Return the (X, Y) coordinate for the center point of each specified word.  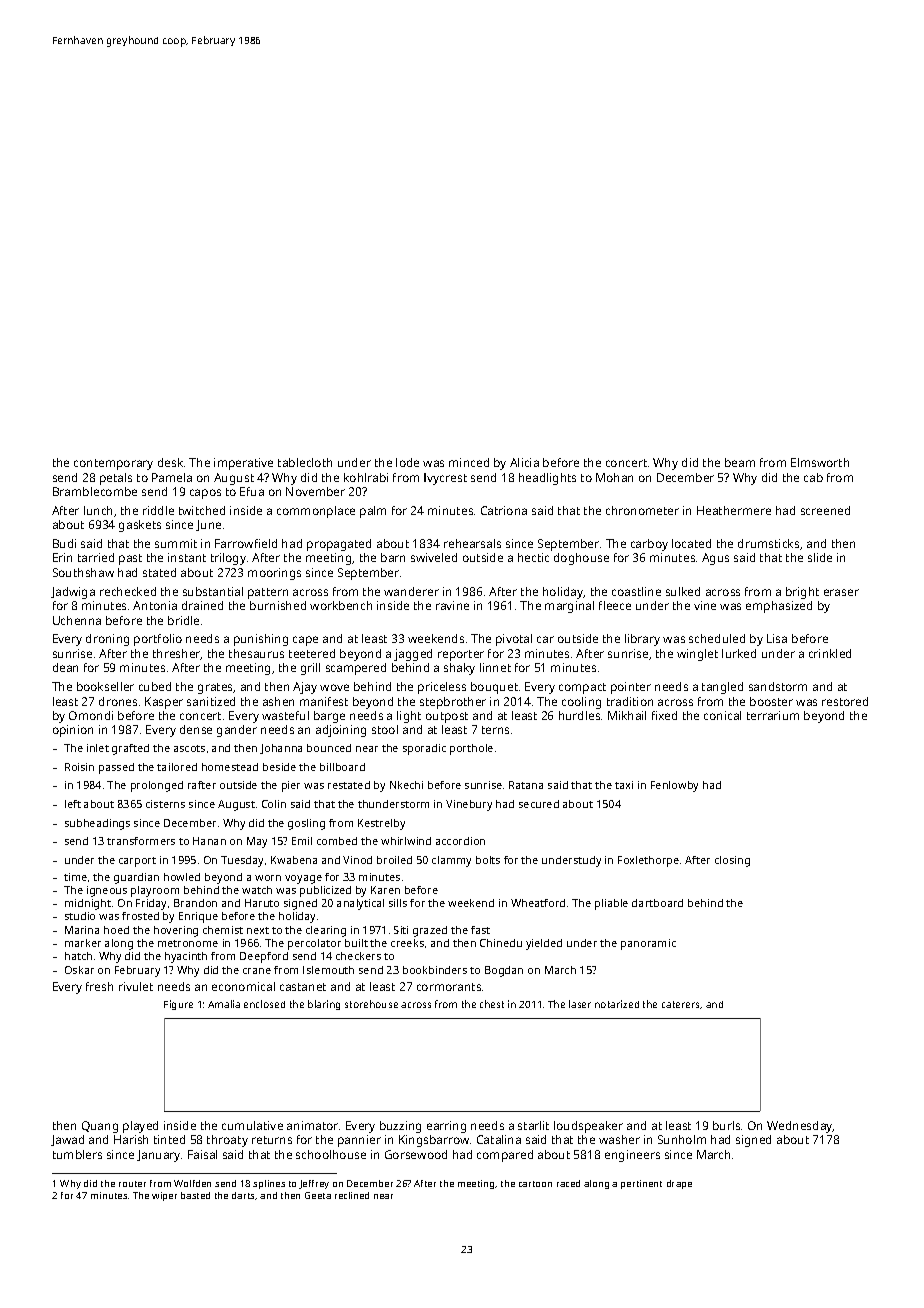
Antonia (155, 605)
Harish (131, 1139)
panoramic (648, 944)
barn (393, 557)
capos (205, 494)
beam (740, 462)
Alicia (524, 462)
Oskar (79, 970)
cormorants (449, 987)
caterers (681, 1005)
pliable (611, 904)
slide (820, 557)
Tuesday (242, 861)
